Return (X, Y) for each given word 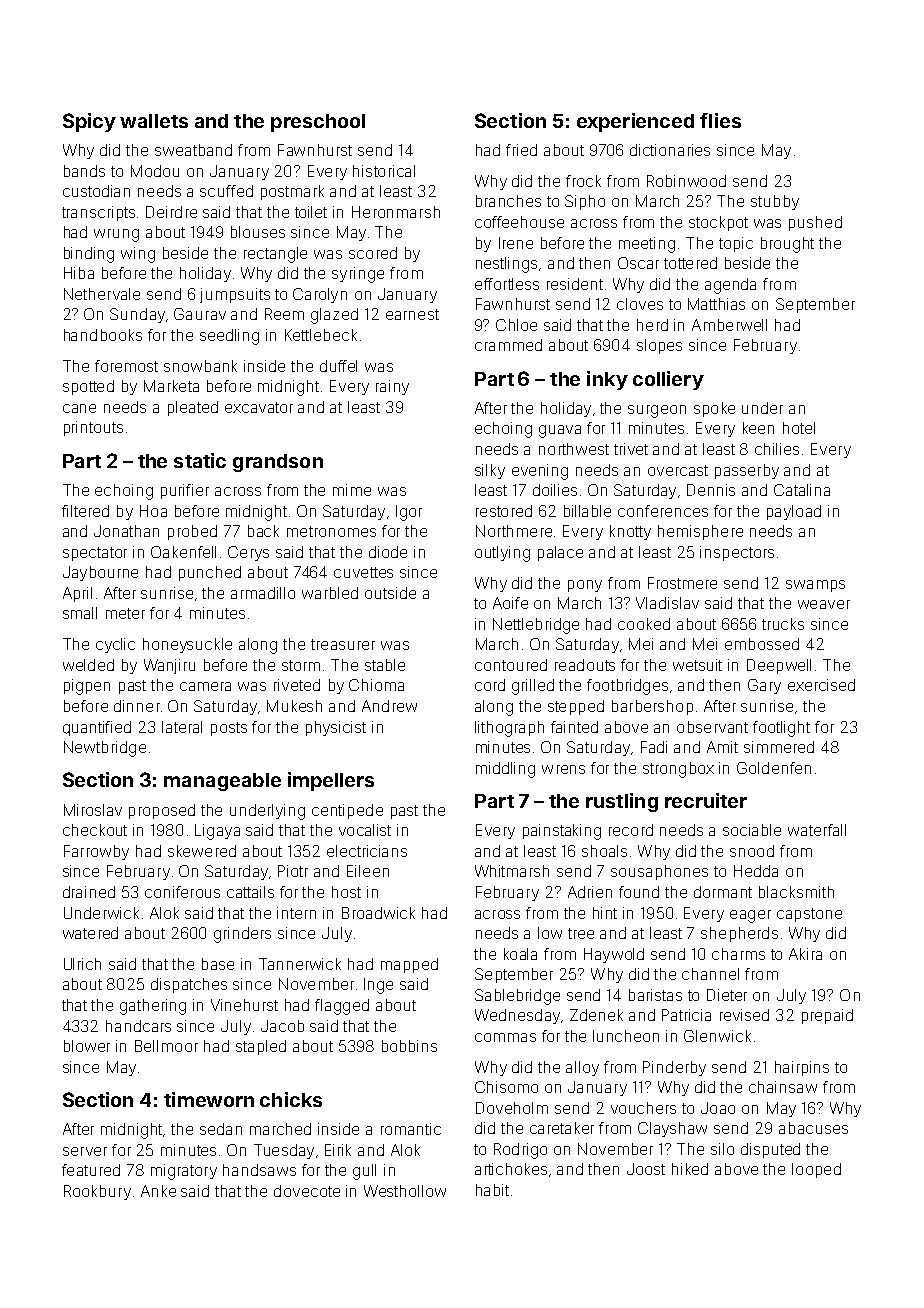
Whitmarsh (512, 871)
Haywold (614, 955)
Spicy (89, 122)
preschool (318, 123)
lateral (182, 727)
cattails (250, 892)
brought (787, 245)
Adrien (590, 892)
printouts (93, 428)
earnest (412, 314)
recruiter (706, 800)
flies (720, 120)
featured (91, 1170)
